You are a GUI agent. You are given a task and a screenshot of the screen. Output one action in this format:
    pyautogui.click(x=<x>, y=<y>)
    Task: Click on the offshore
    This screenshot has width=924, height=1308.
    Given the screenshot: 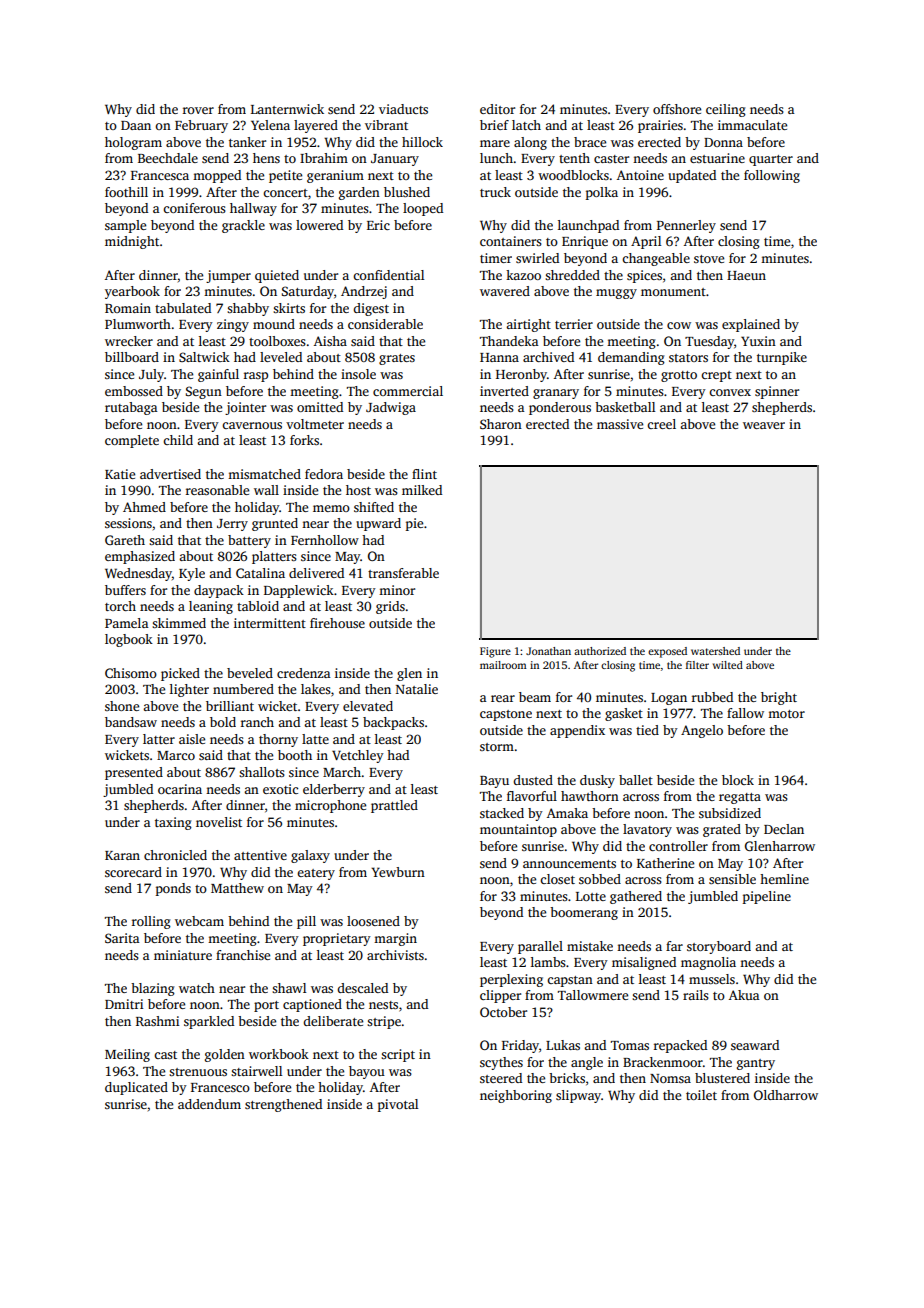 What is the action you would take?
    pyautogui.click(x=677, y=109)
